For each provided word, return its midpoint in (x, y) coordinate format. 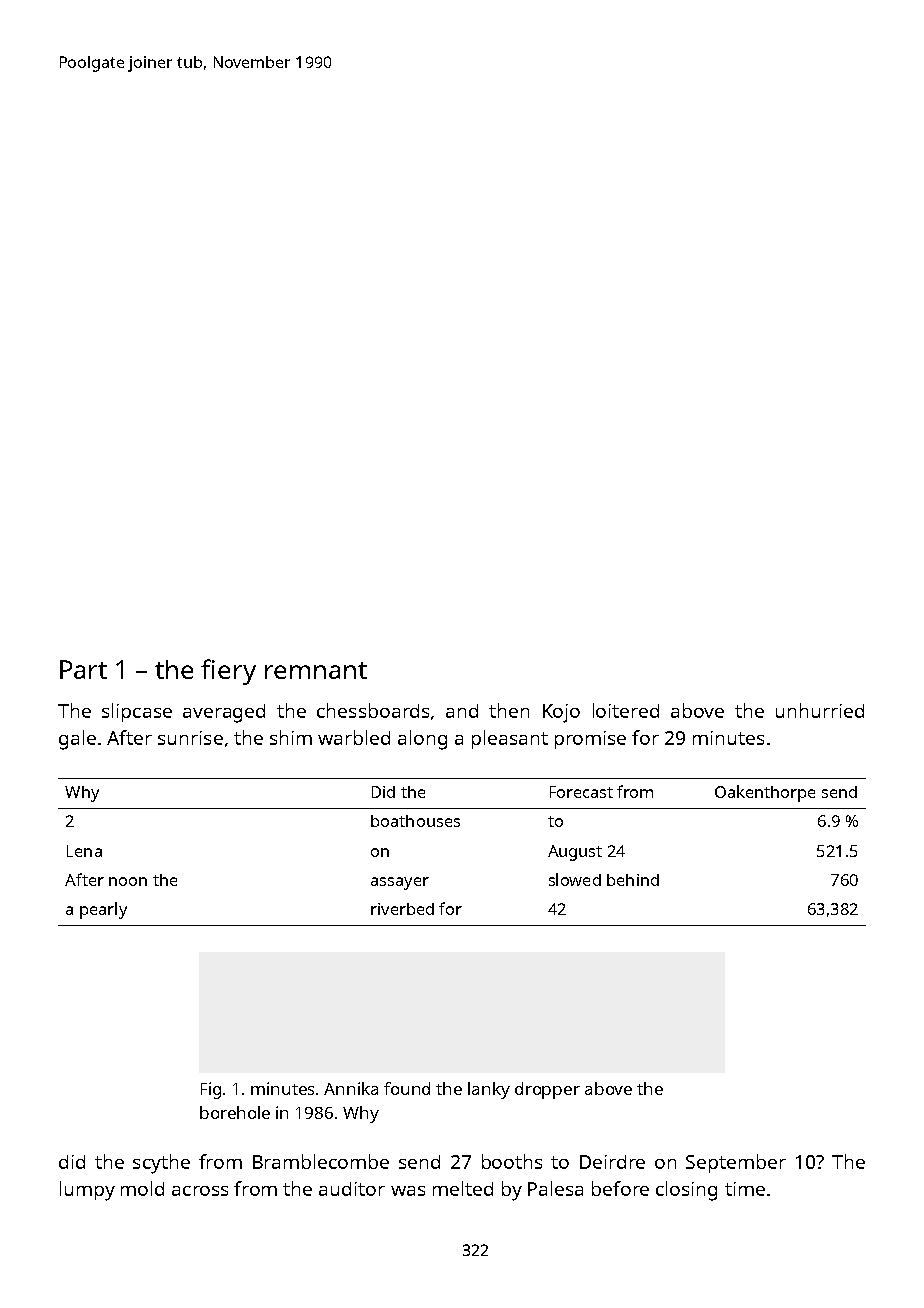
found (407, 1088)
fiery (228, 672)
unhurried (820, 710)
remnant (316, 670)
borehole (235, 1112)
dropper (547, 1090)
